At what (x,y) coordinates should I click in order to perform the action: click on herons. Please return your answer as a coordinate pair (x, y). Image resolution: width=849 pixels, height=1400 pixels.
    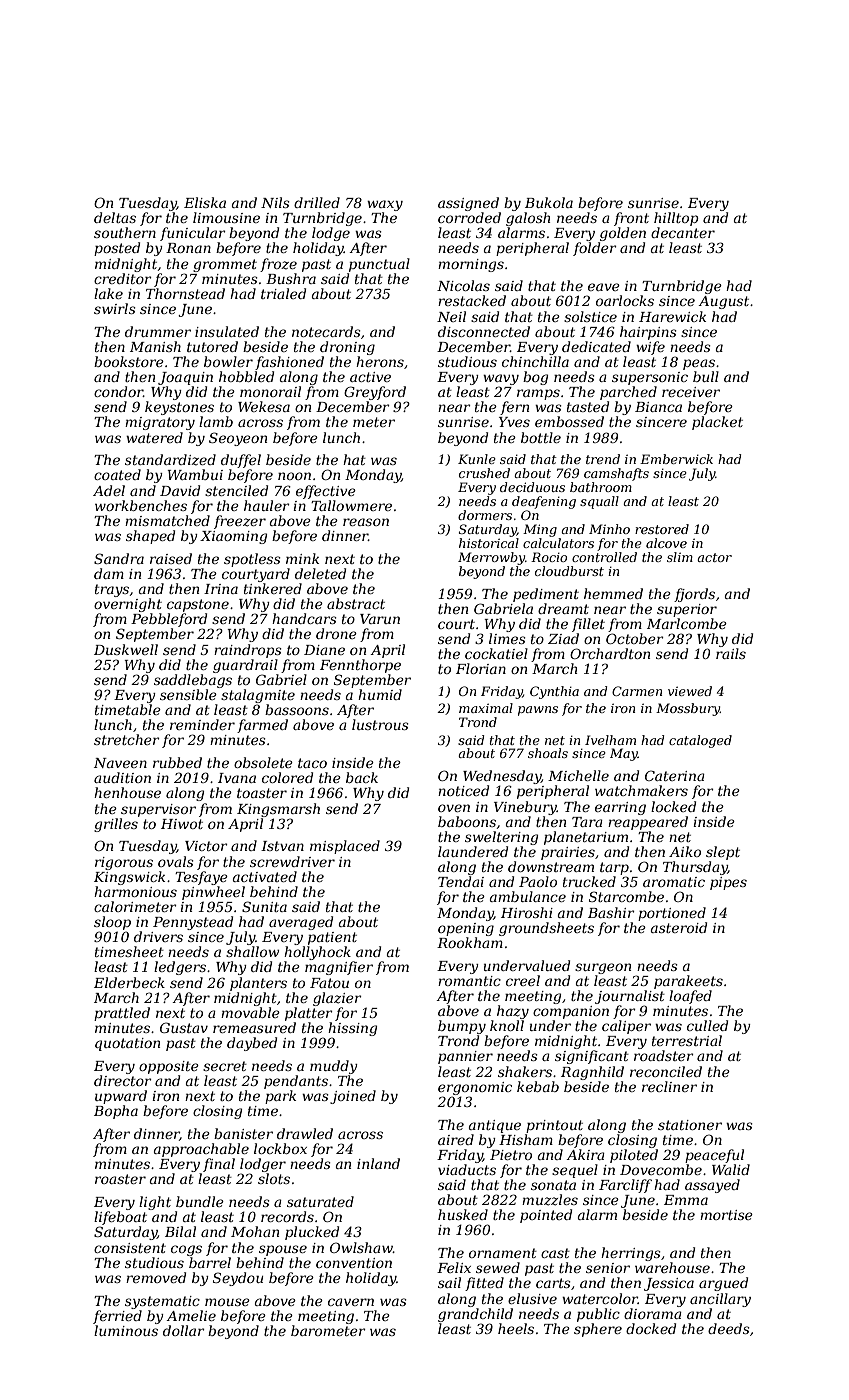
    Looking at the image, I should click on (380, 361).
